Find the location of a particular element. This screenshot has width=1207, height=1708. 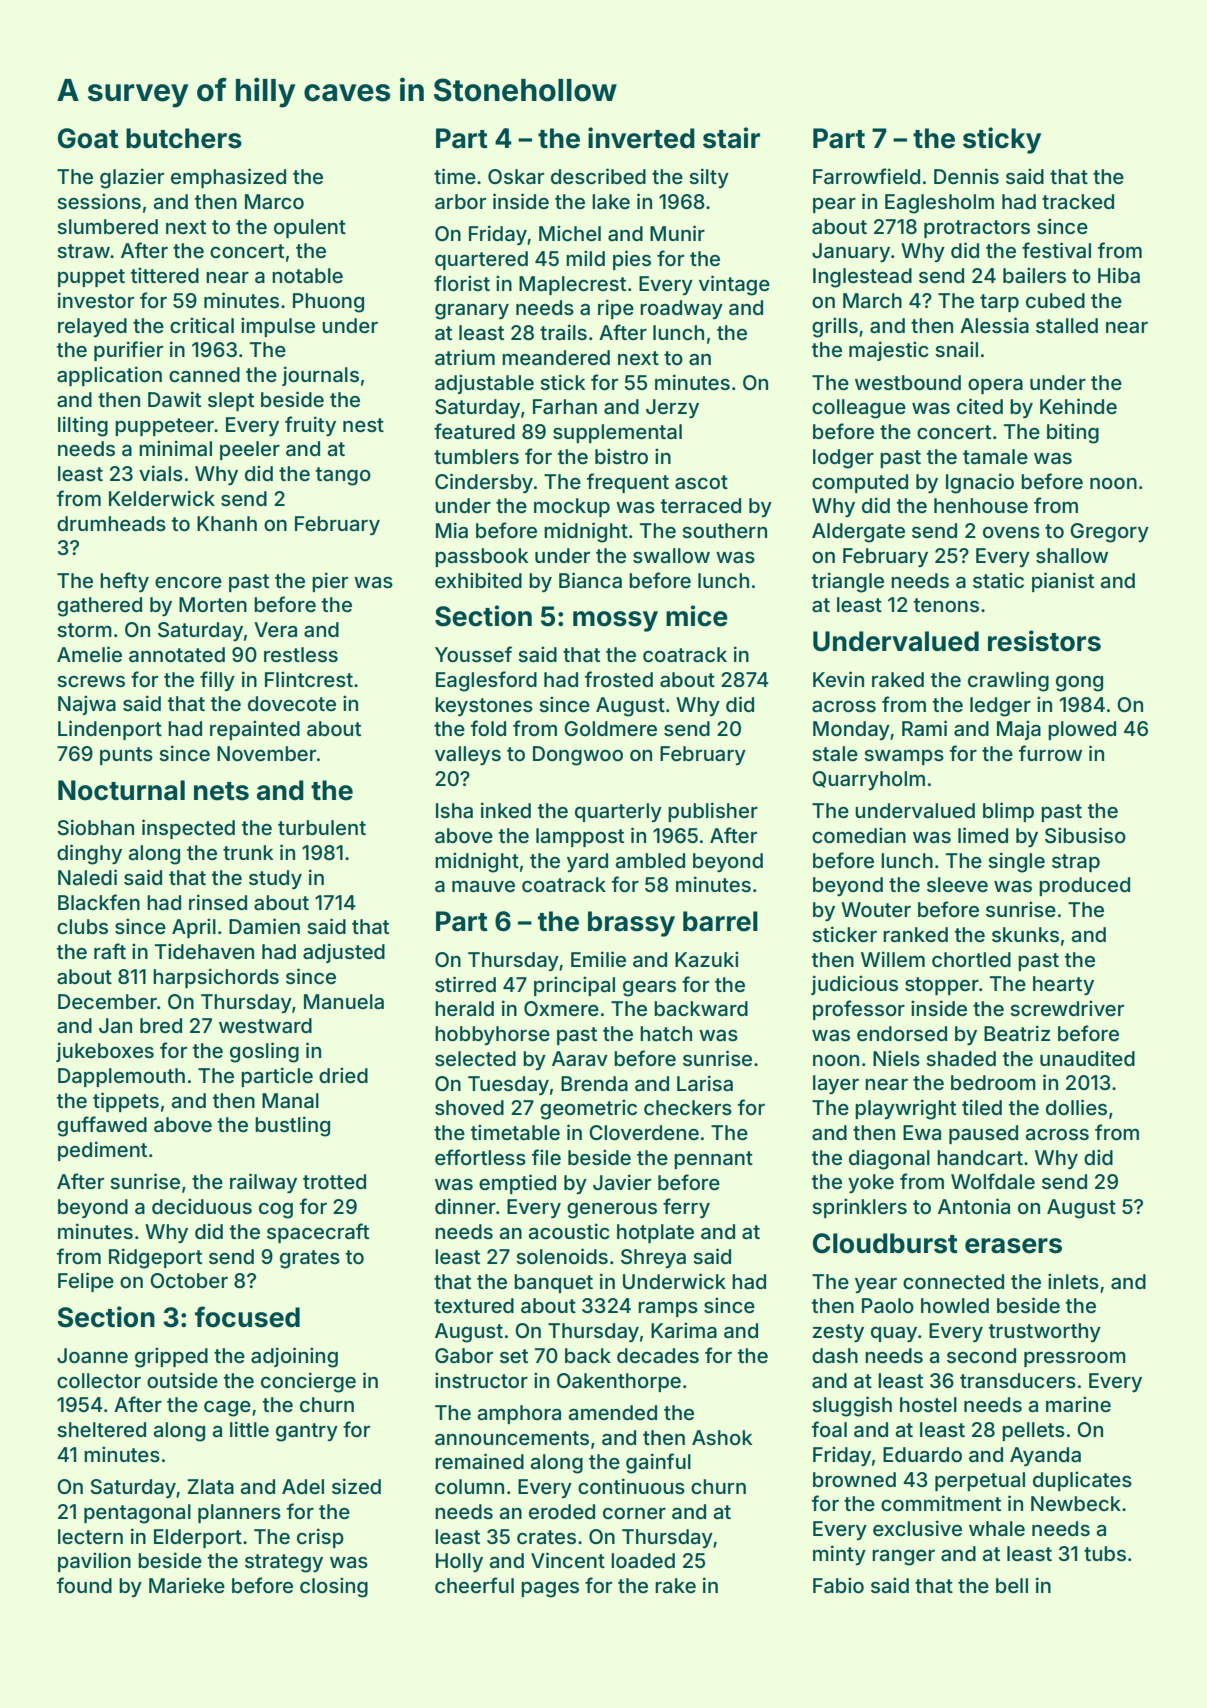

Dennis is located at coordinates (966, 176).
